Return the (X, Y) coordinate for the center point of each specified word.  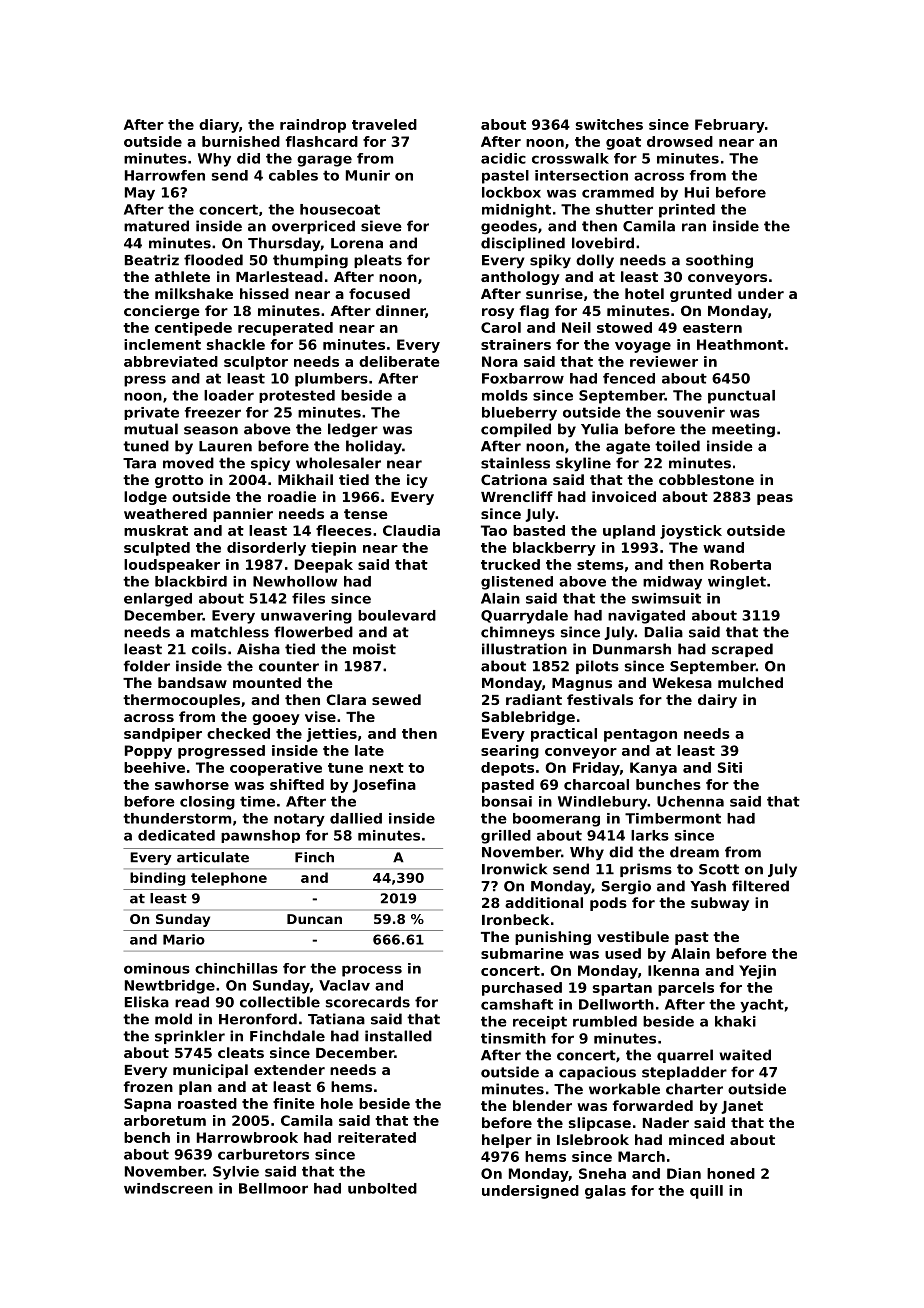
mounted (267, 682)
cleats (241, 1052)
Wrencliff (517, 496)
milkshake (194, 293)
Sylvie (236, 1173)
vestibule (633, 936)
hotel (644, 293)
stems (600, 565)
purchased (522, 989)
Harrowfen (165, 175)
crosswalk (570, 158)
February (730, 126)
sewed (396, 699)
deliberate (399, 361)
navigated (646, 617)
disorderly (266, 549)
